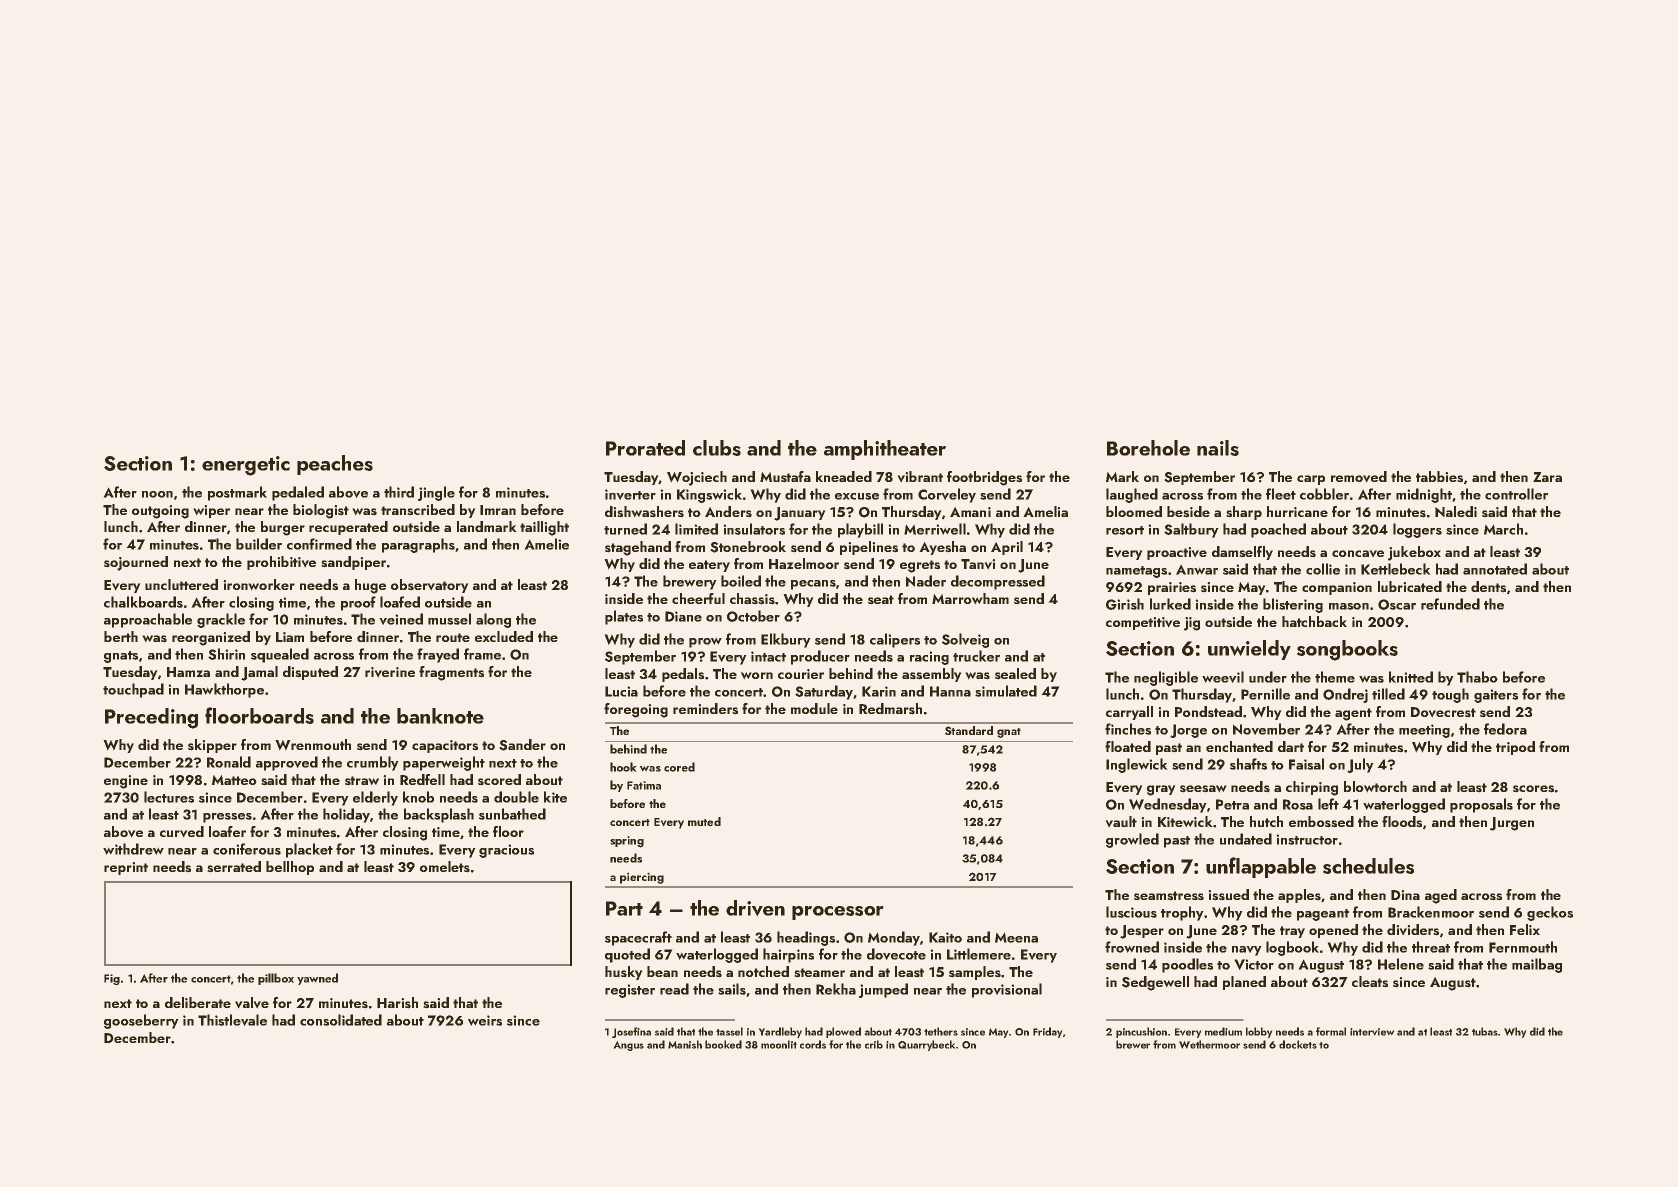 The width and height of the screenshot is (1678, 1187). What do you see at coordinates (804, 563) in the screenshot?
I see `Hazelmoor` at bounding box center [804, 563].
